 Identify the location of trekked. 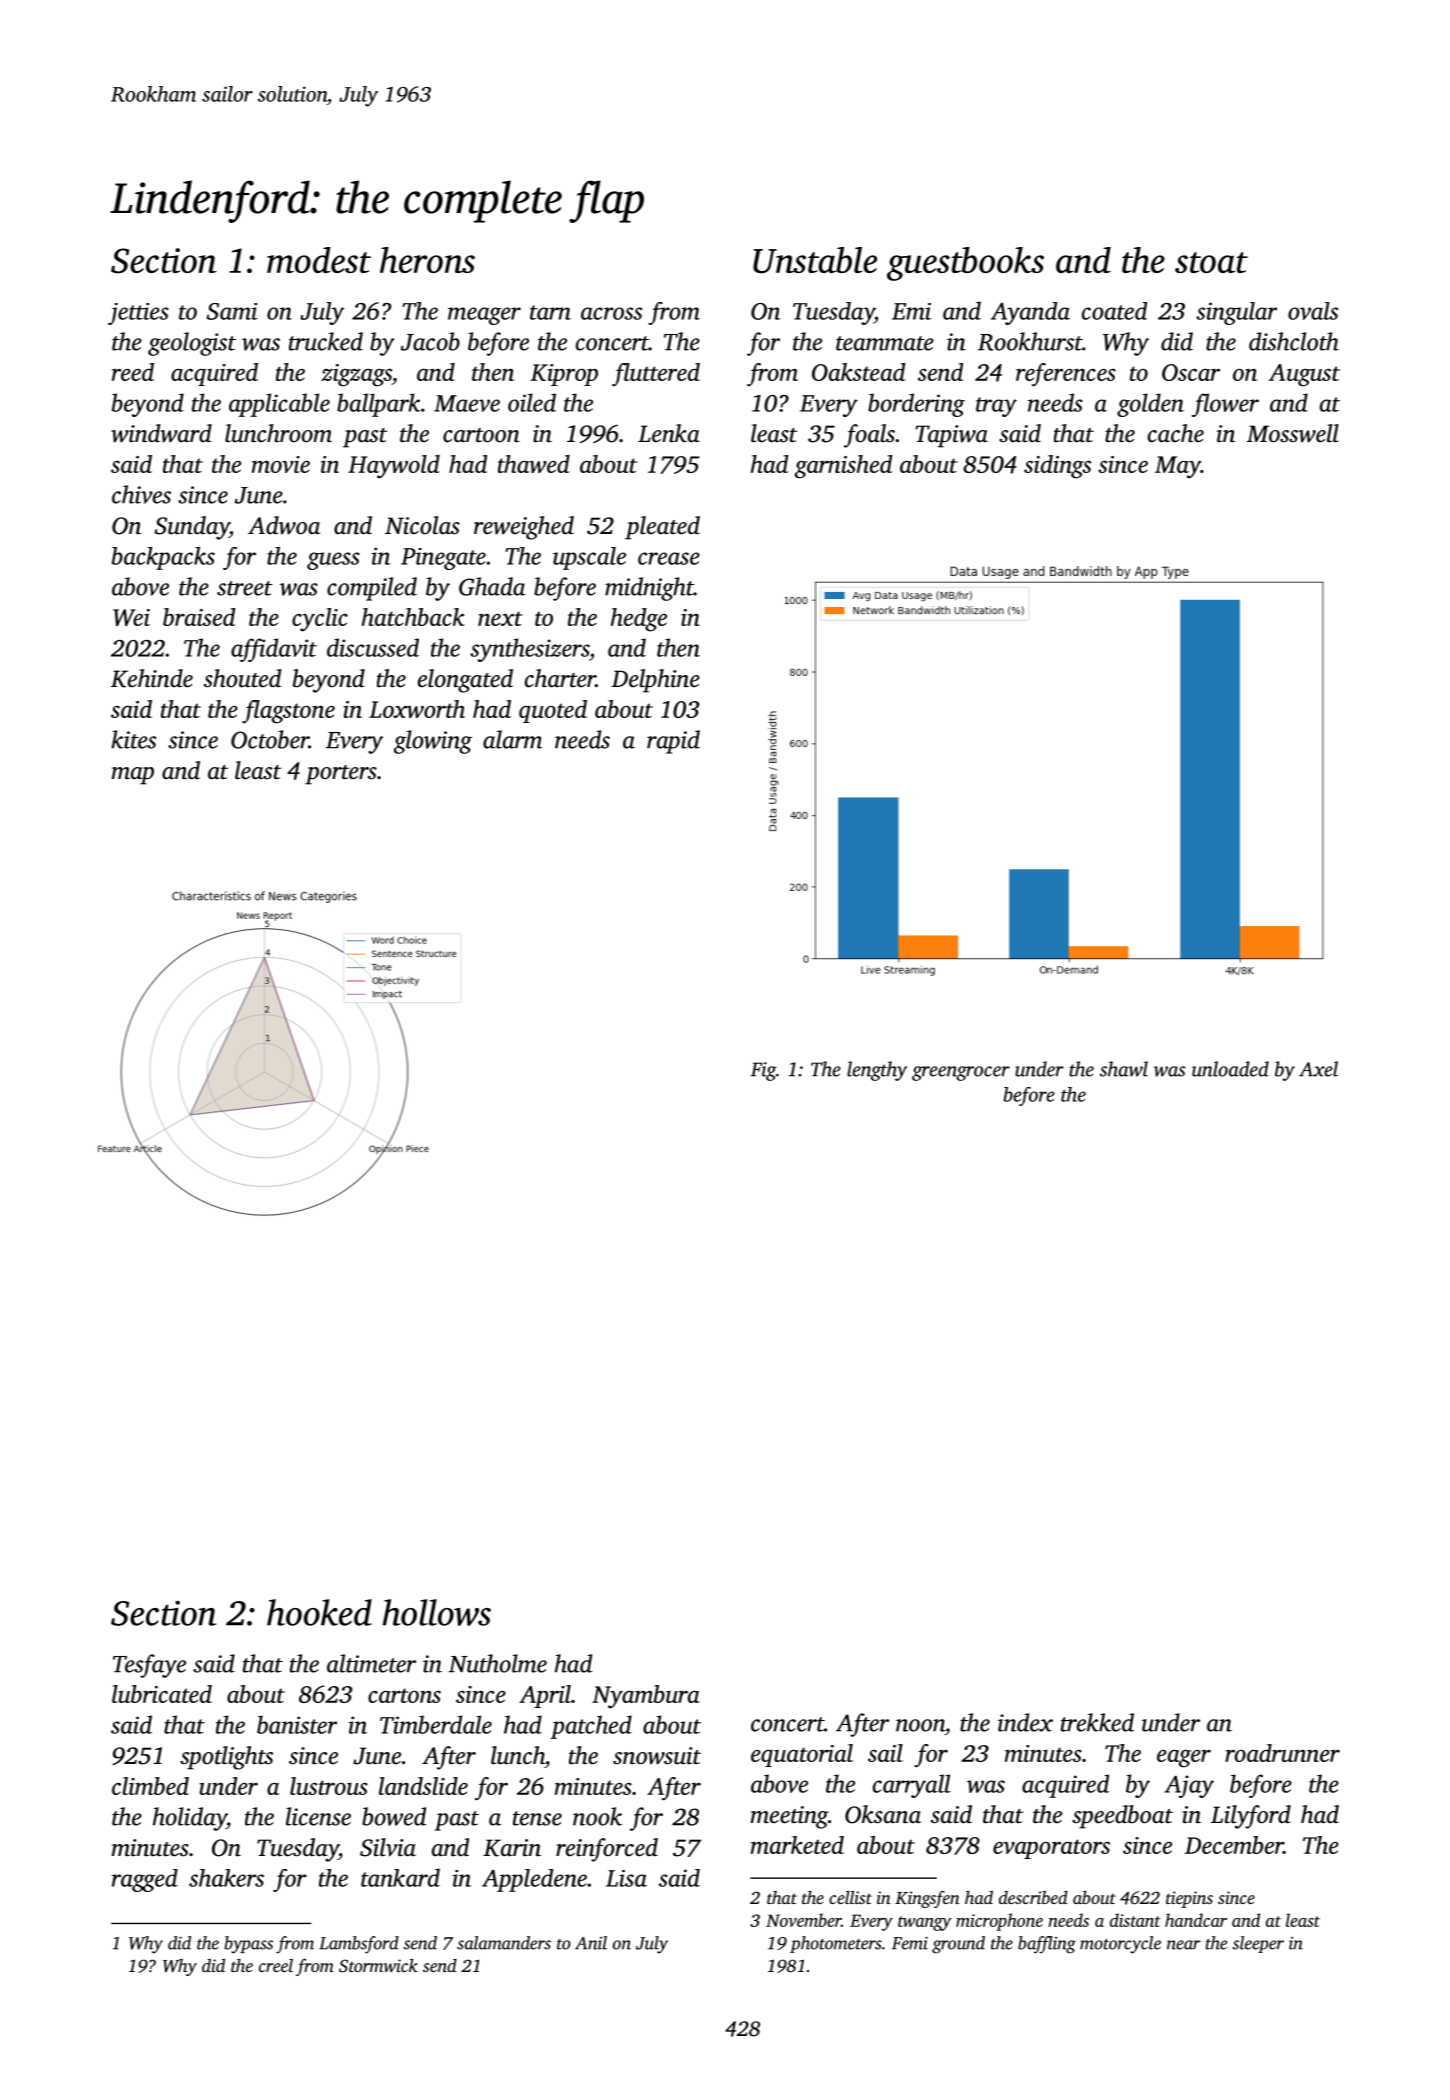
(1097, 1722).
